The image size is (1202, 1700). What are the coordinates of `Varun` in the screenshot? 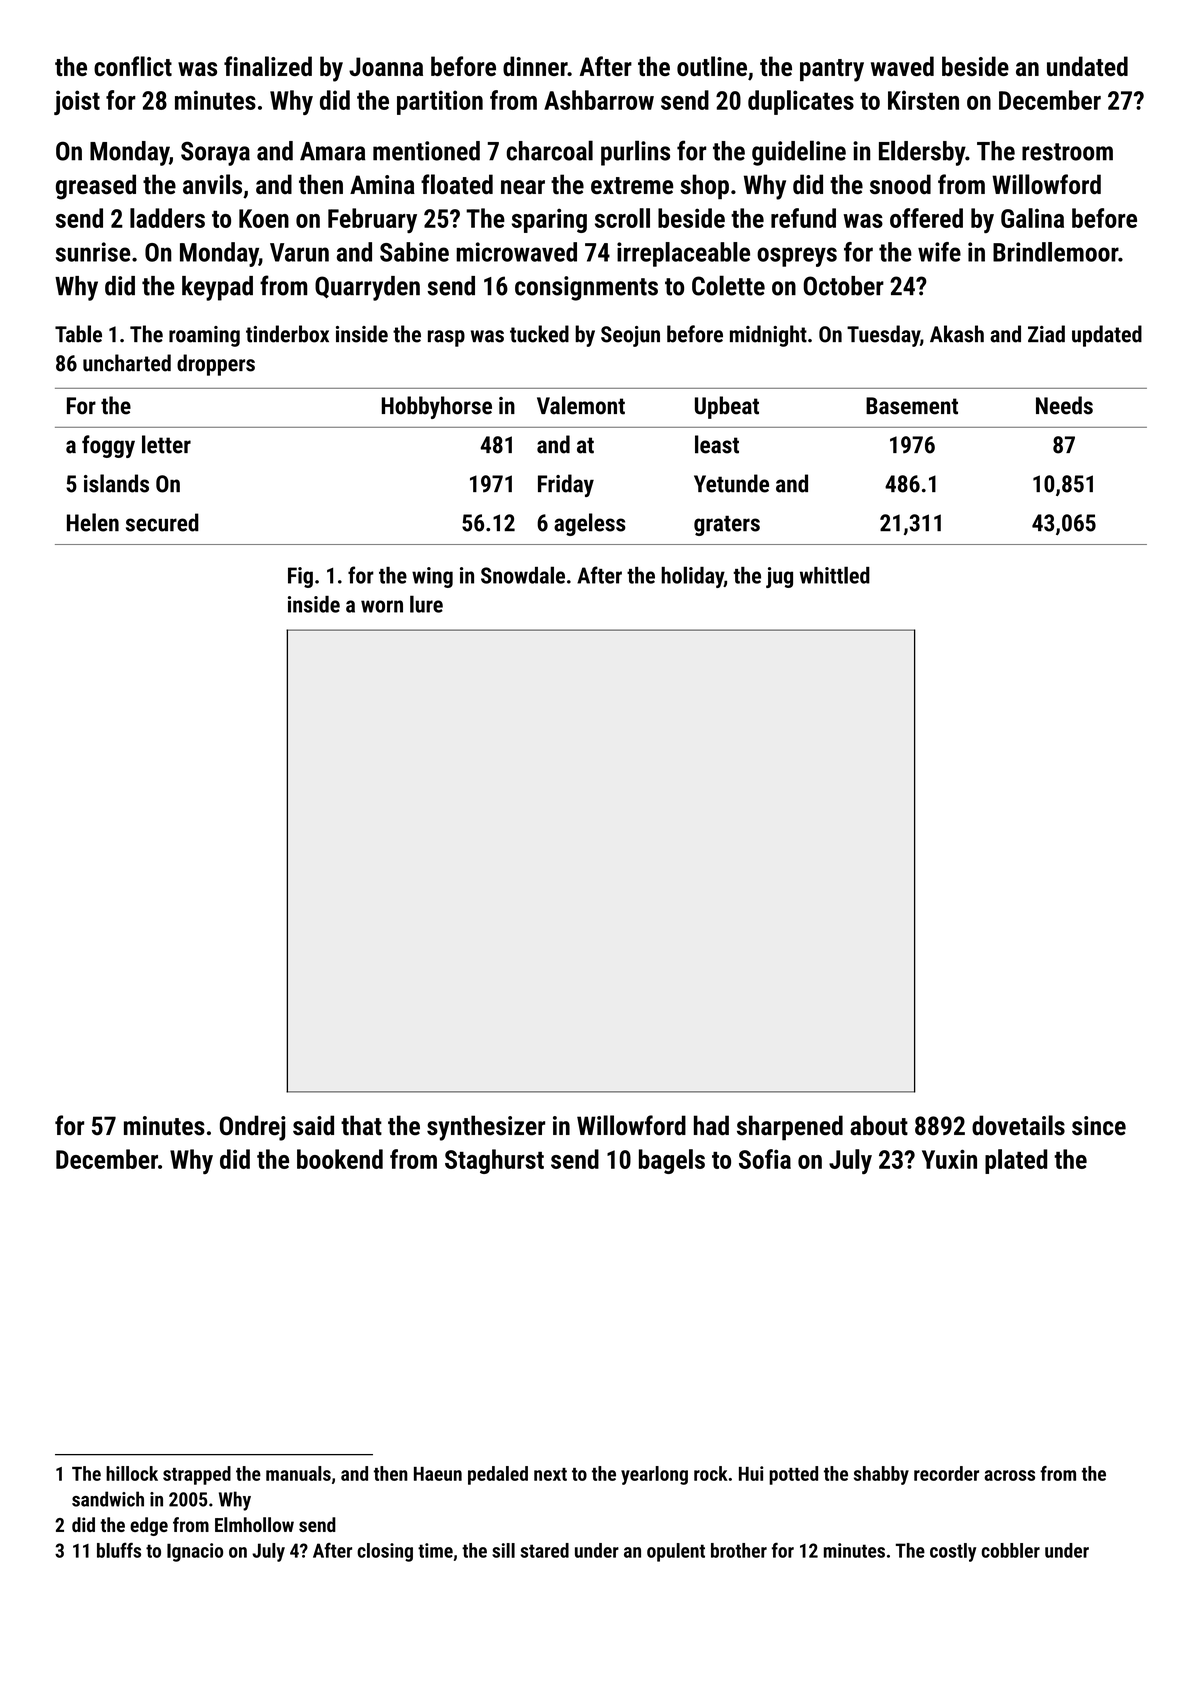 It's located at (299, 252).
